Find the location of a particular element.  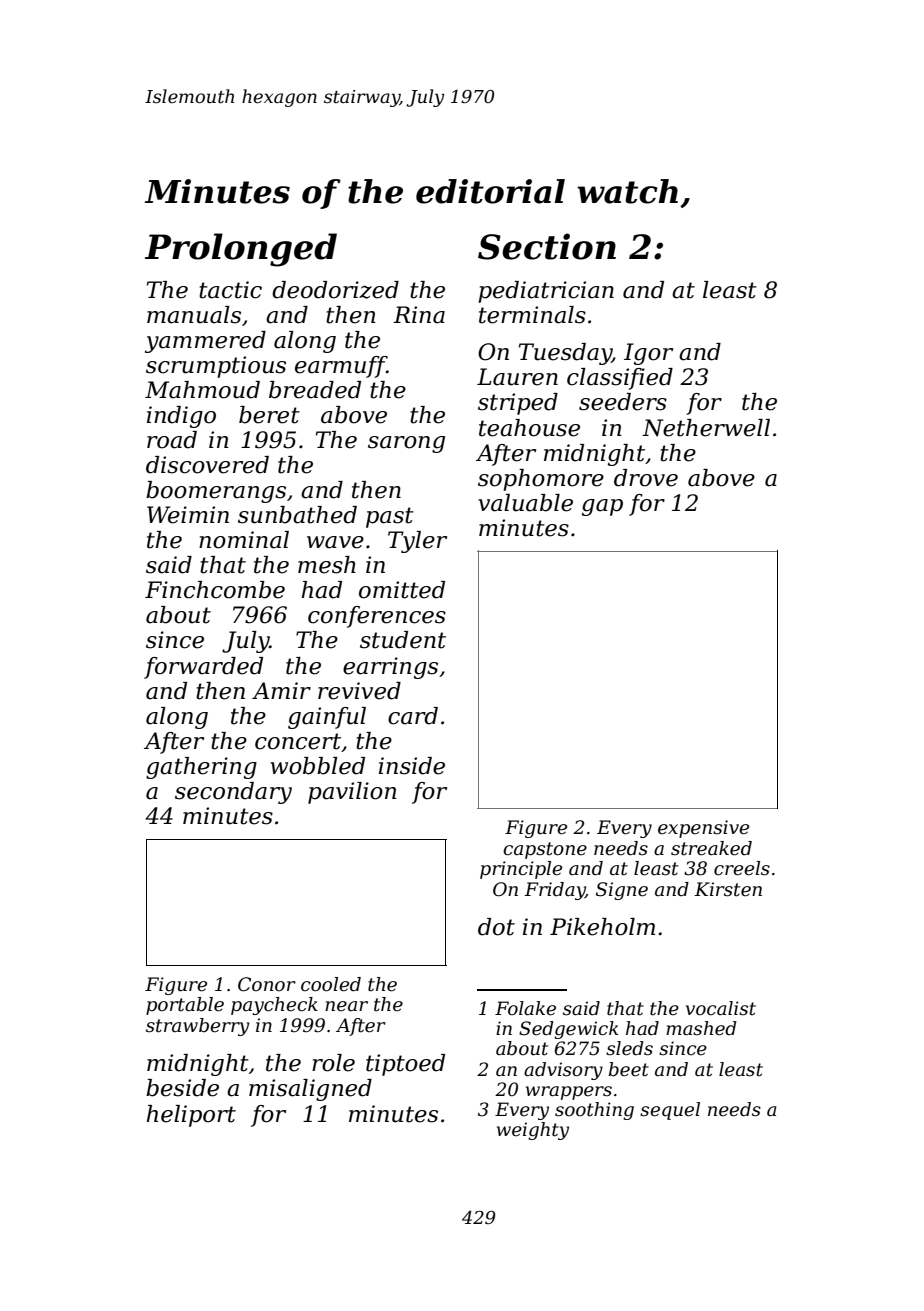

Rina is located at coordinates (419, 315).
